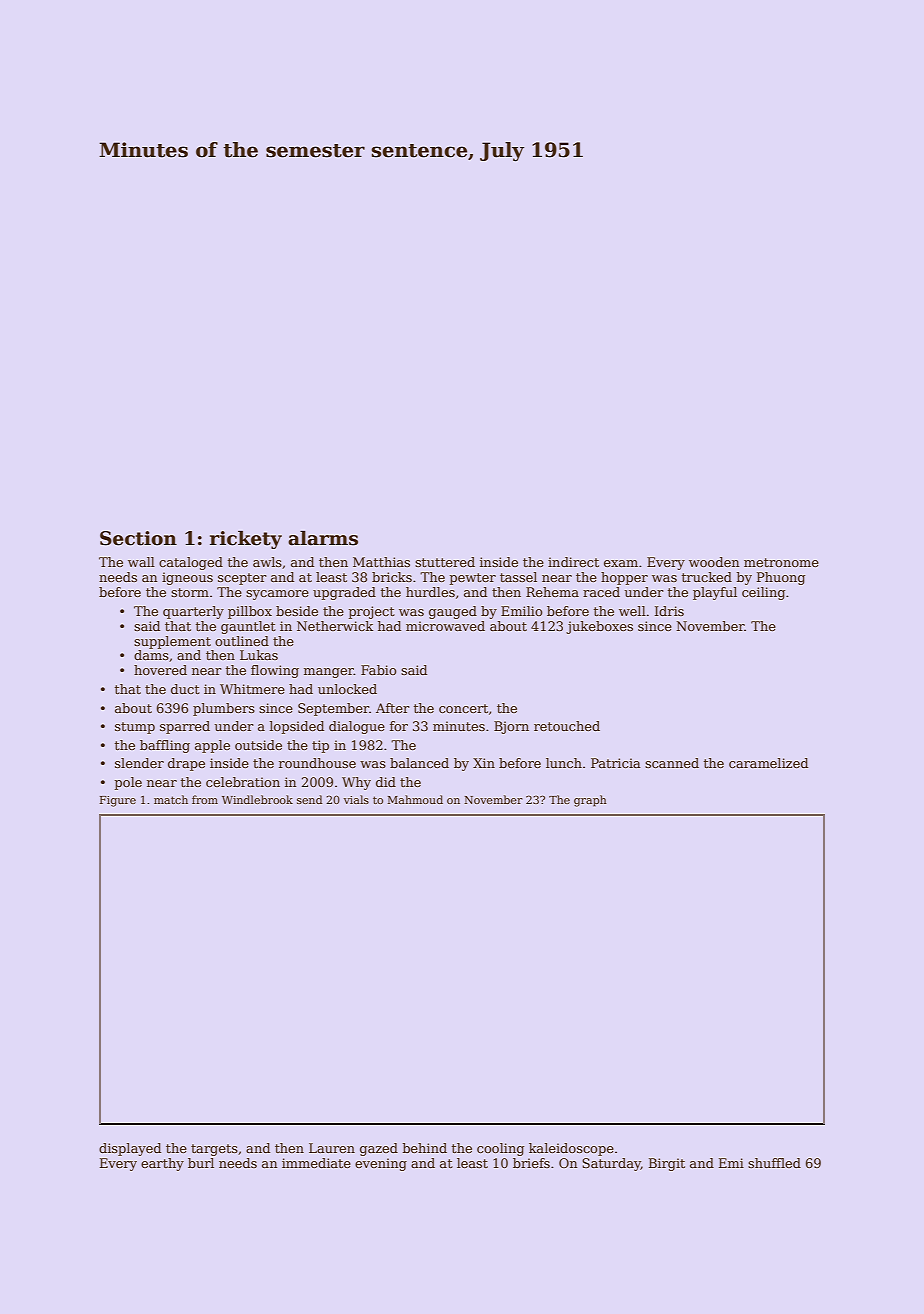 The image size is (924, 1314). Describe the element at coordinates (130, 1149) in the image. I see `displayed` at that location.
